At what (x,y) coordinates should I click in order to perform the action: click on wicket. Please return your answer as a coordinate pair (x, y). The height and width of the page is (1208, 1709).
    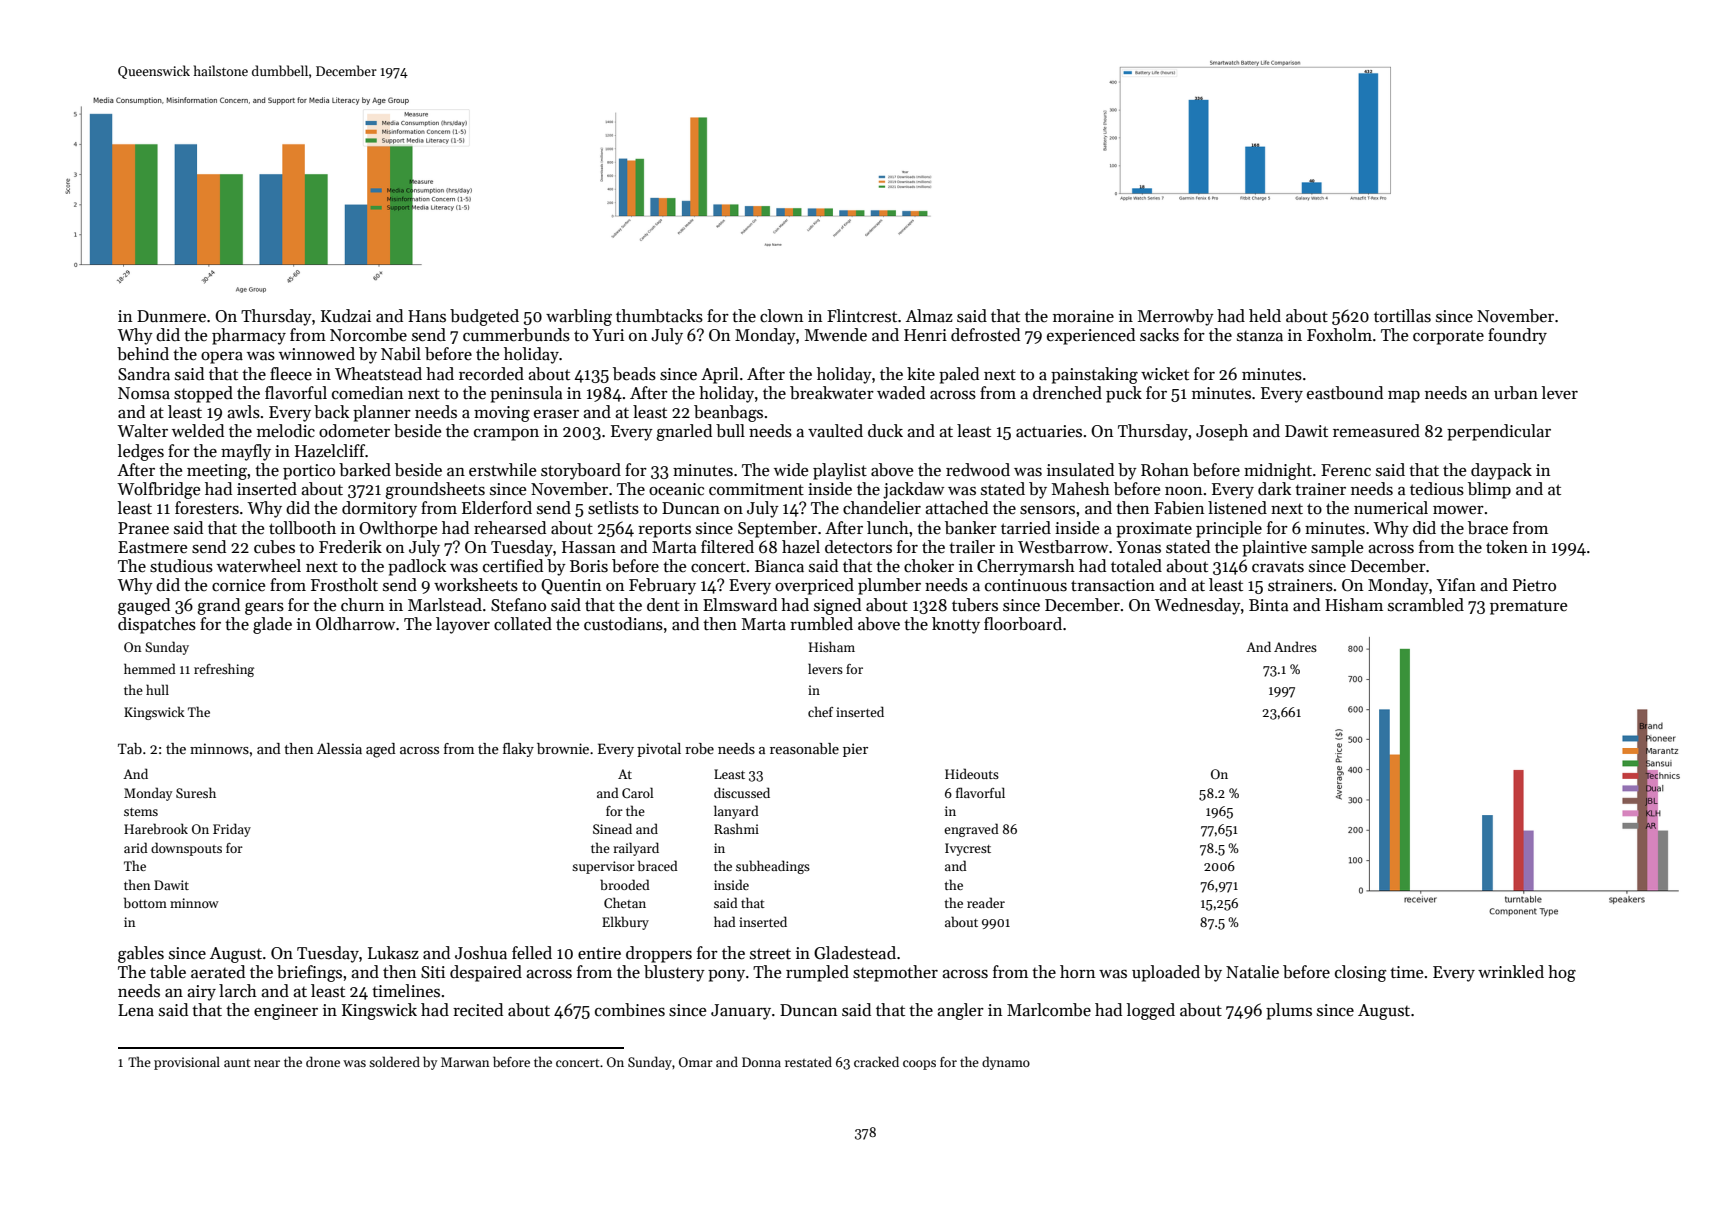
    Looking at the image, I should click on (1165, 374).
